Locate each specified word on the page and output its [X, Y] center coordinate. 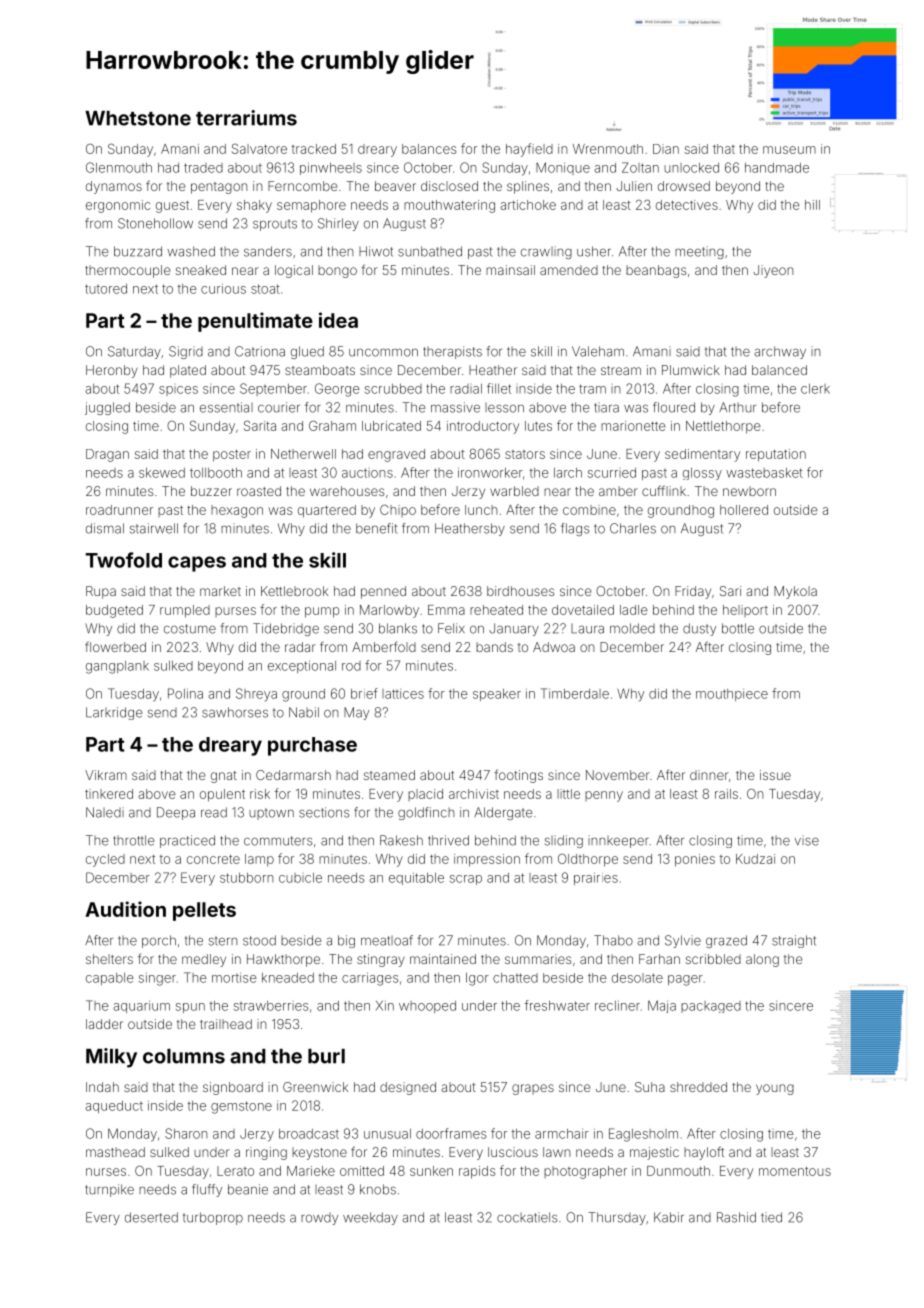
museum [789, 150]
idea [338, 320]
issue [775, 775]
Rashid [736, 1217]
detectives [687, 205]
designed [408, 1088]
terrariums [246, 118]
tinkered [109, 794]
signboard [233, 1088]
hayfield [529, 150]
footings [518, 776]
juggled [107, 408]
